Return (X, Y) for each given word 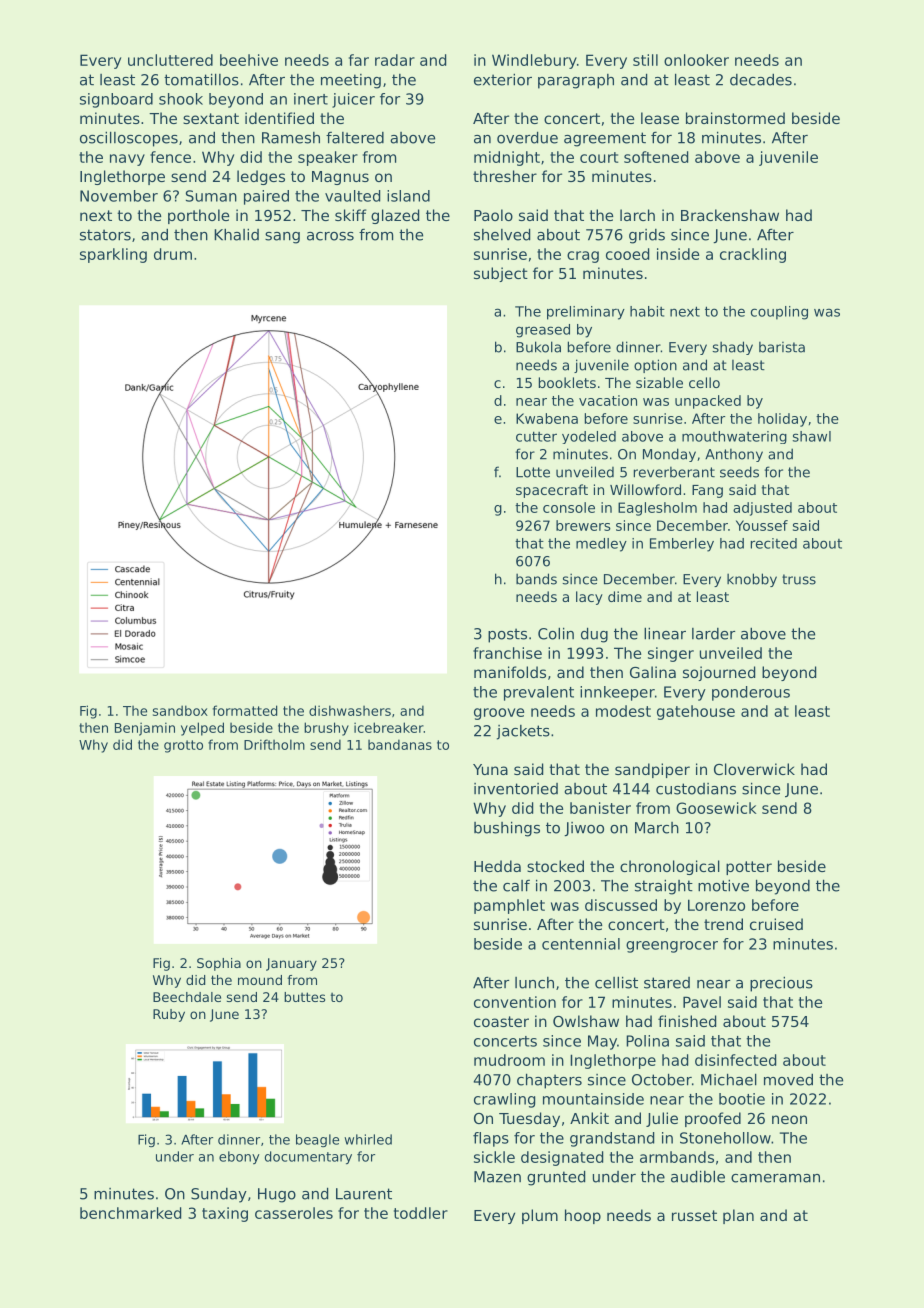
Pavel (702, 1002)
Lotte (533, 472)
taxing (225, 1214)
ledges (261, 177)
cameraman (775, 1178)
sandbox (180, 710)
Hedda (497, 866)
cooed (627, 254)
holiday (782, 420)
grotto (183, 746)
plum (540, 1216)
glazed (395, 216)
